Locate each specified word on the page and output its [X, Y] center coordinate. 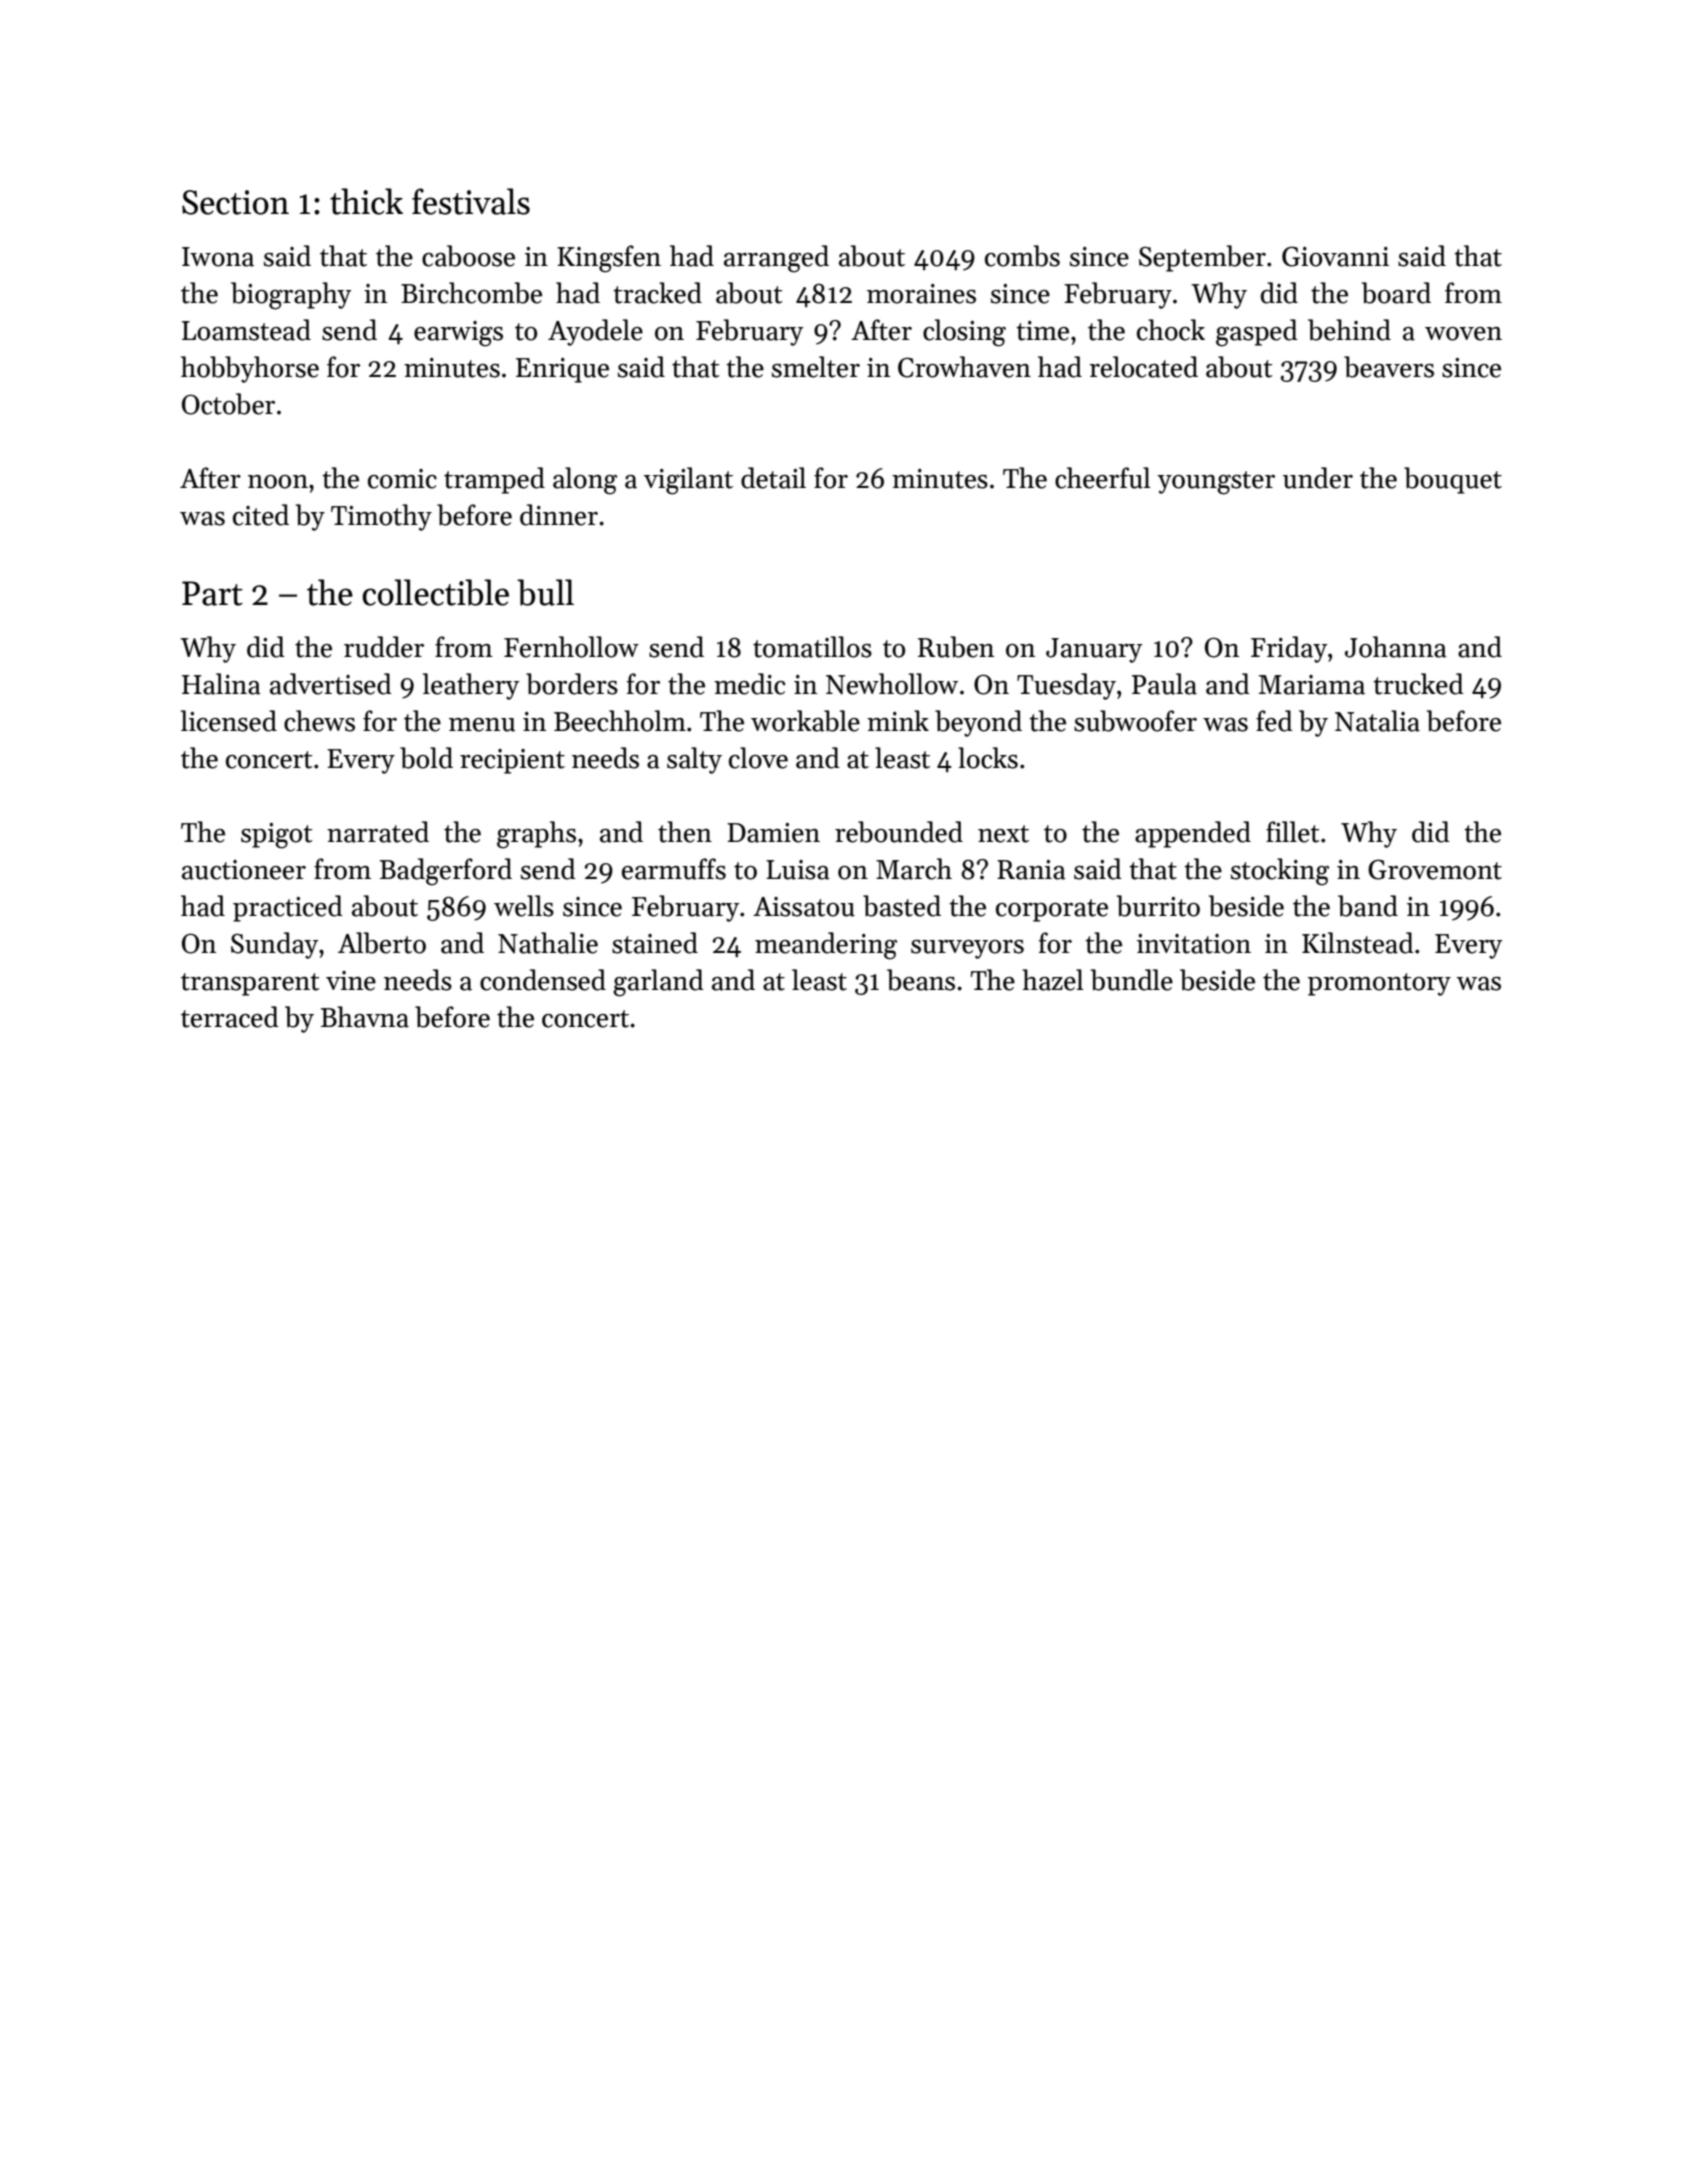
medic [749, 684]
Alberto [382, 943]
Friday [1289, 649]
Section [235, 202]
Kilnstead [1358, 943]
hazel [1053, 980]
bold [426, 758]
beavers [1389, 367]
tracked [657, 293]
